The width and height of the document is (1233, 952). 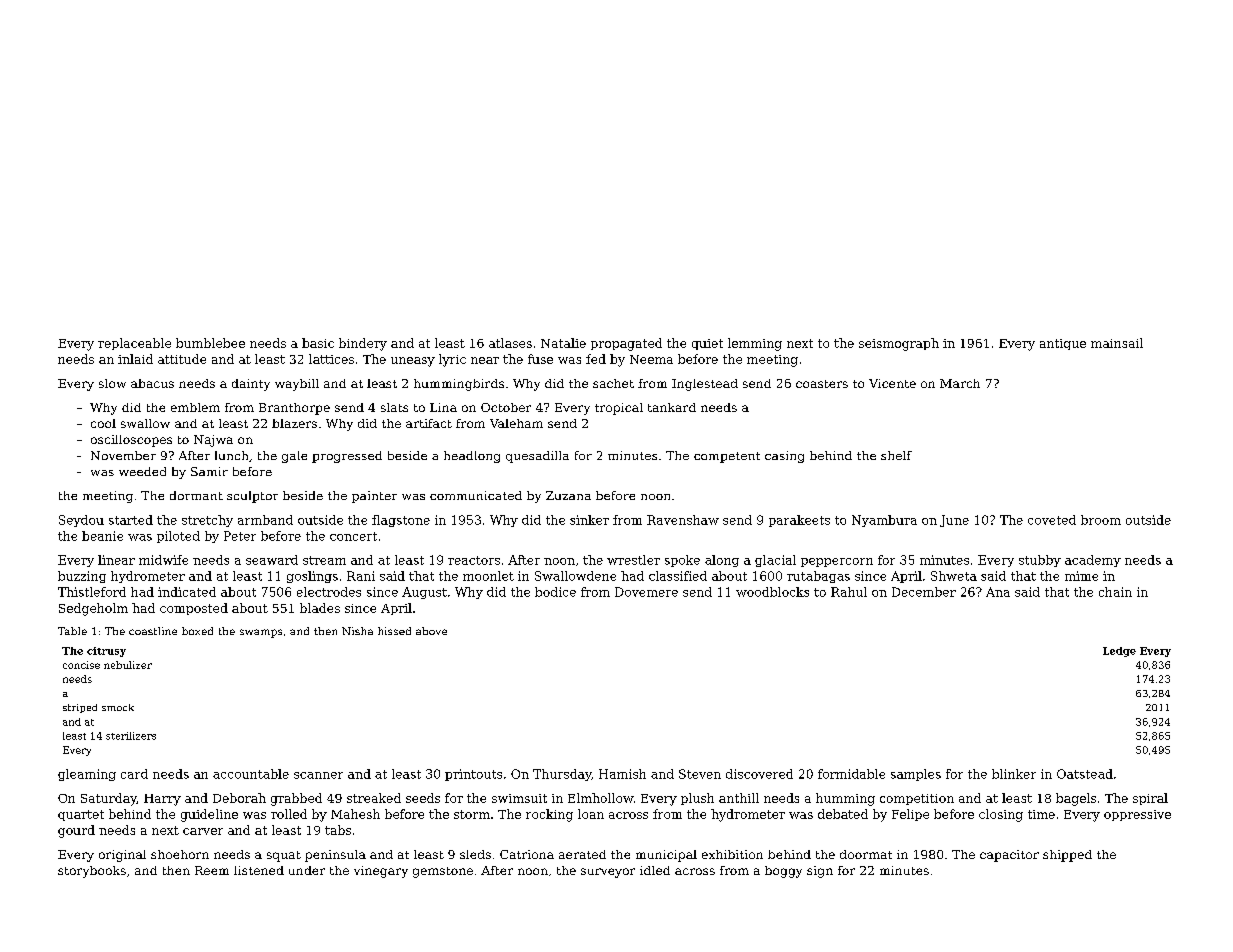 I want to click on Branthorpe, so click(x=294, y=409).
